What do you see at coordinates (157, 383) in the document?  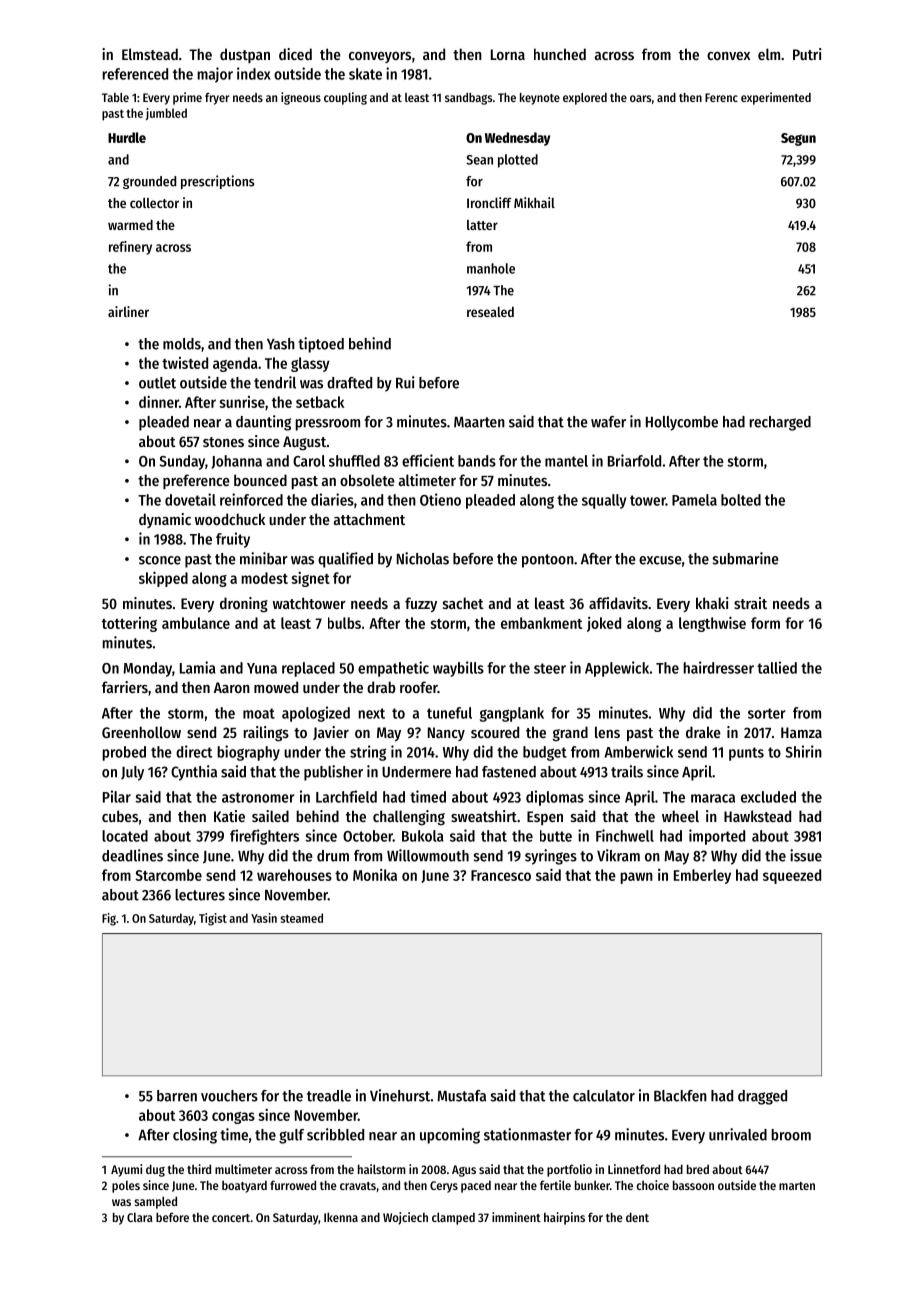 I see `outlet` at bounding box center [157, 383].
